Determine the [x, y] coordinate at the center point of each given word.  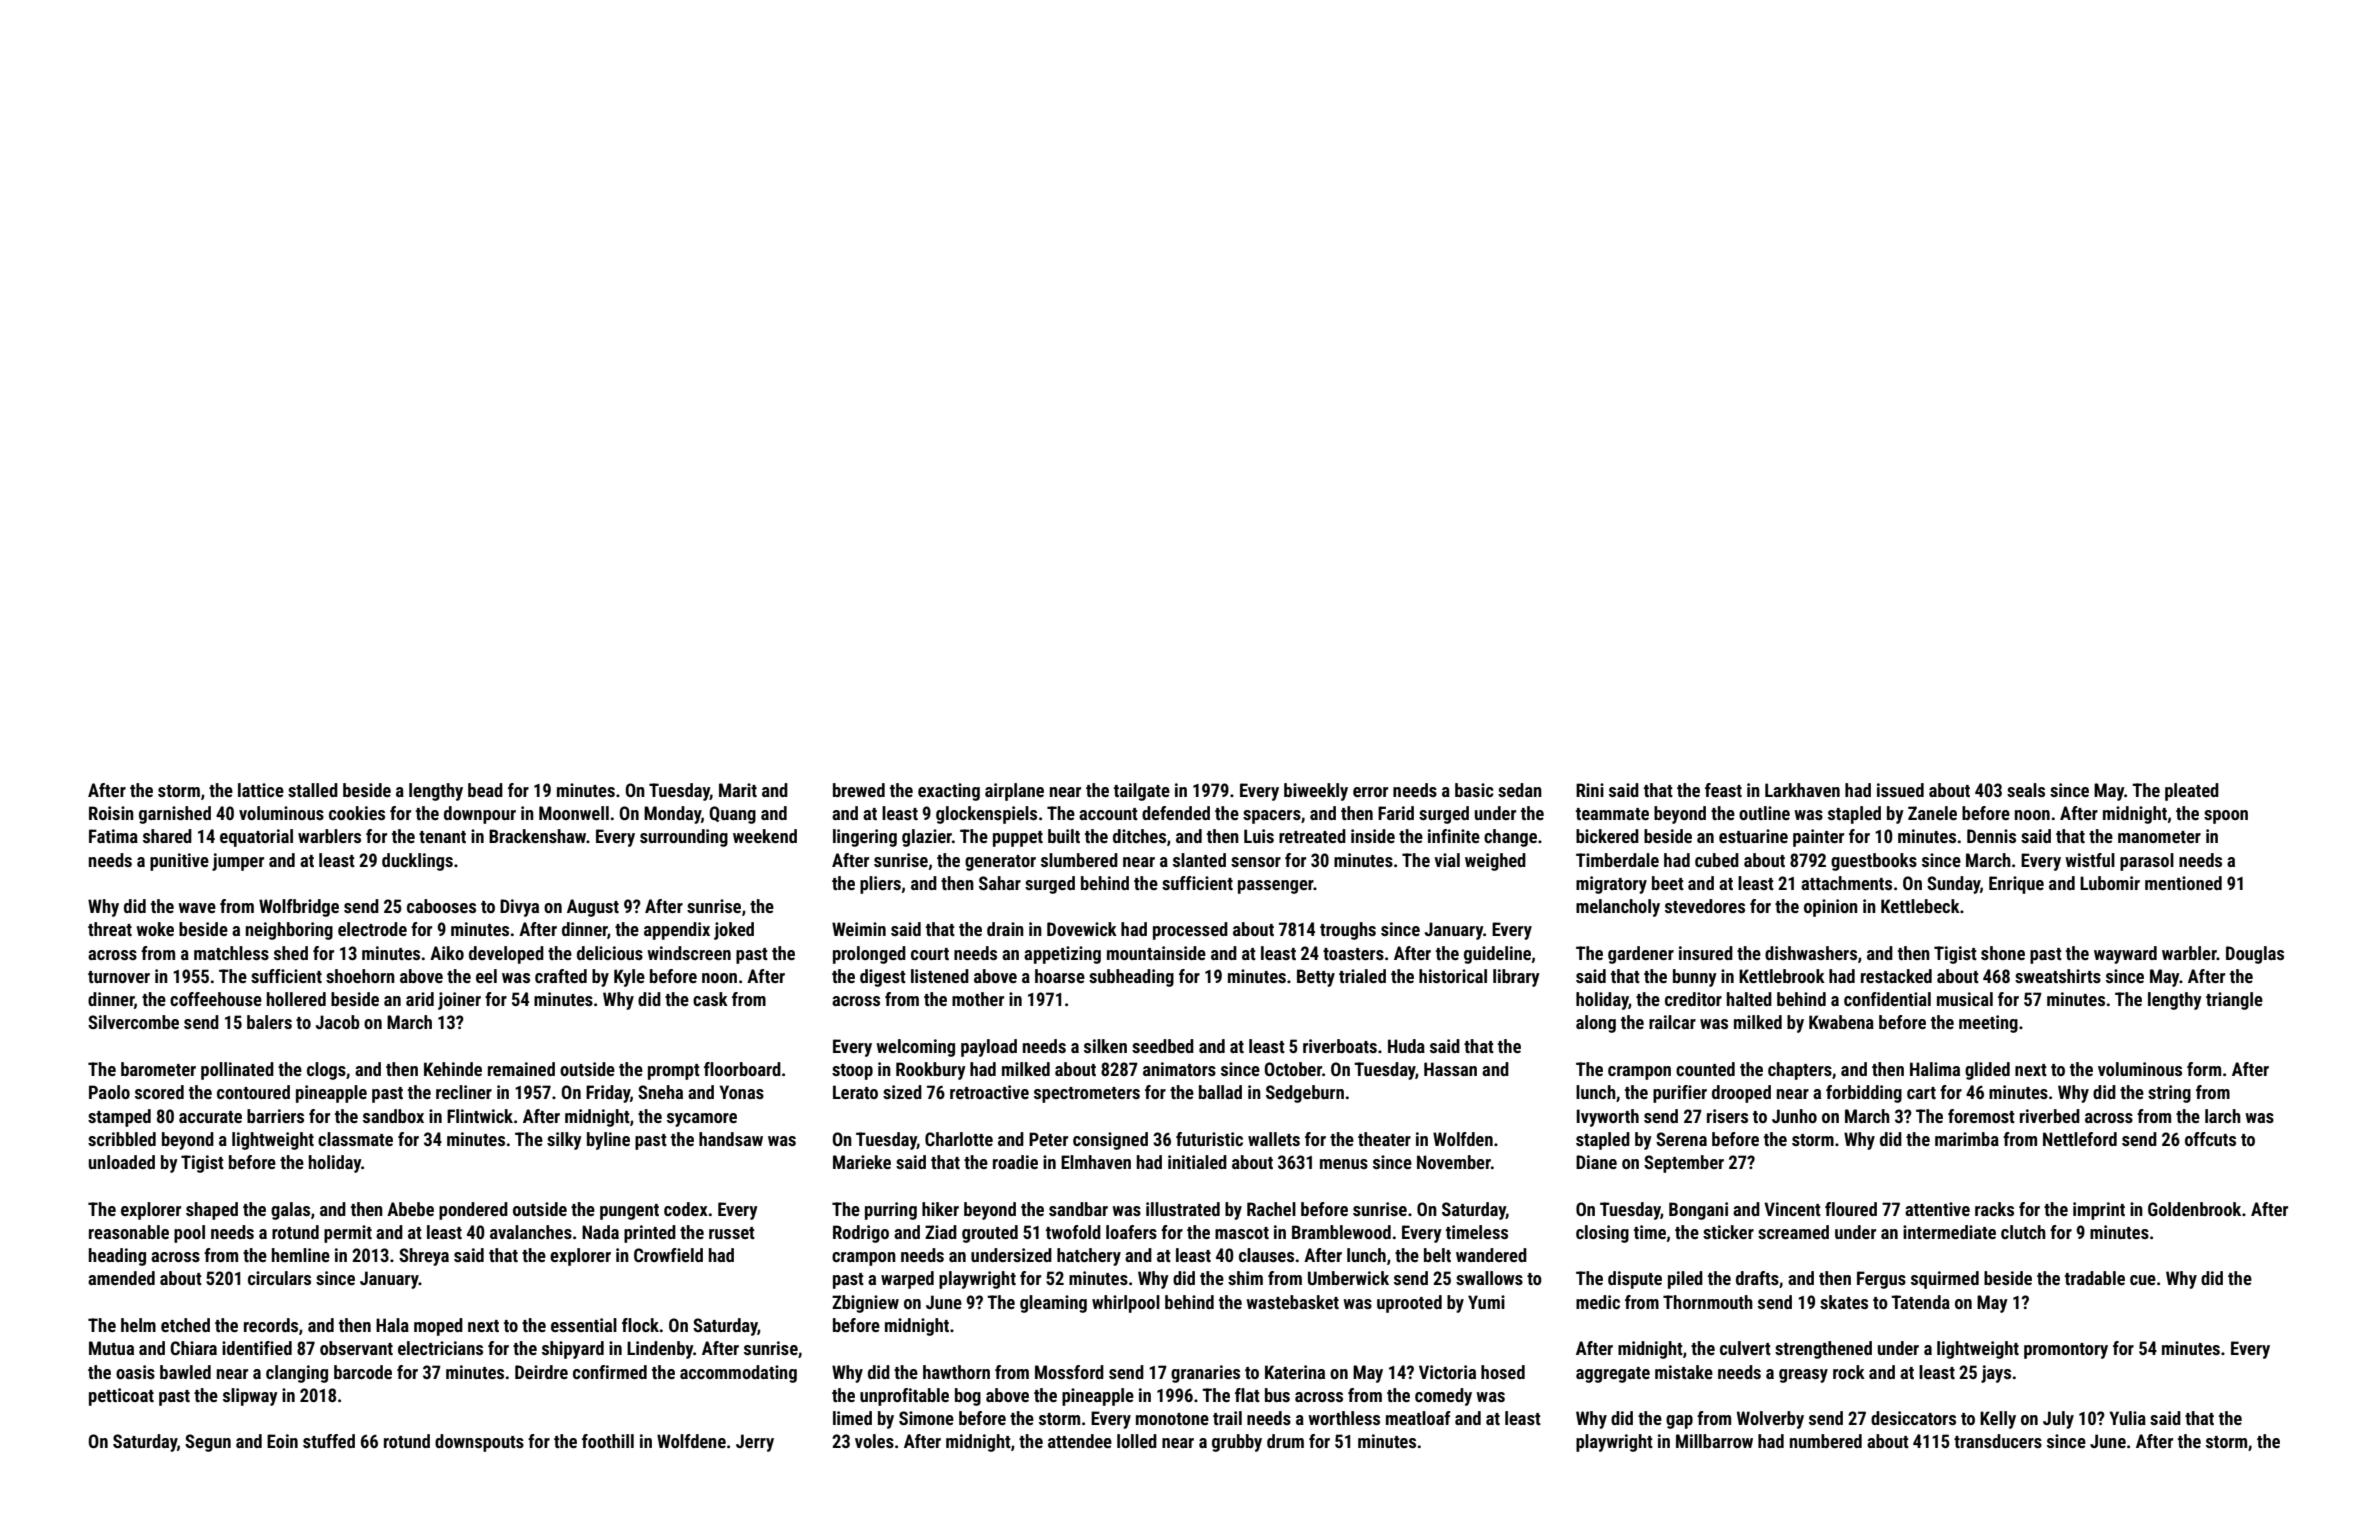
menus [1344, 1164]
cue [2143, 1280]
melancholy [1618, 908]
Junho [1794, 1116]
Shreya [424, 1257]
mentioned [2183, 883]
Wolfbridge [299, 908]
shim [1245, 1278]
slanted [1199, 860]
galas [290, 1211]
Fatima [113, 836]
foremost [1981, 1116]
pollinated [237, 1071]
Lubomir [2110, 883]
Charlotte [959, 1139]
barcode [363, 1372]
